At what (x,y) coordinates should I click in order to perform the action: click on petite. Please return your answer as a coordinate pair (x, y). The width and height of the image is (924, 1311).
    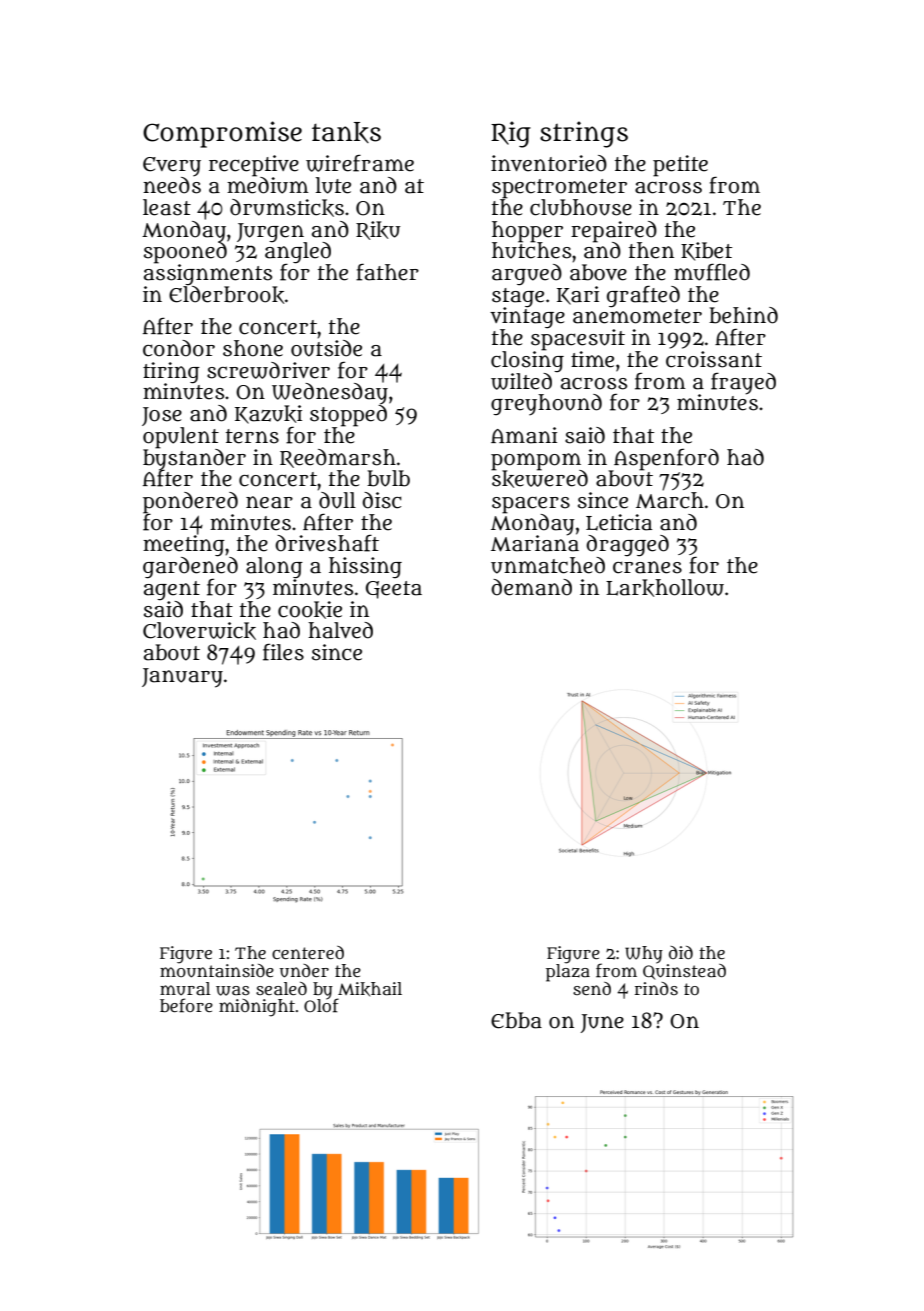
    Looking at the image, I should click on (680, 166).
